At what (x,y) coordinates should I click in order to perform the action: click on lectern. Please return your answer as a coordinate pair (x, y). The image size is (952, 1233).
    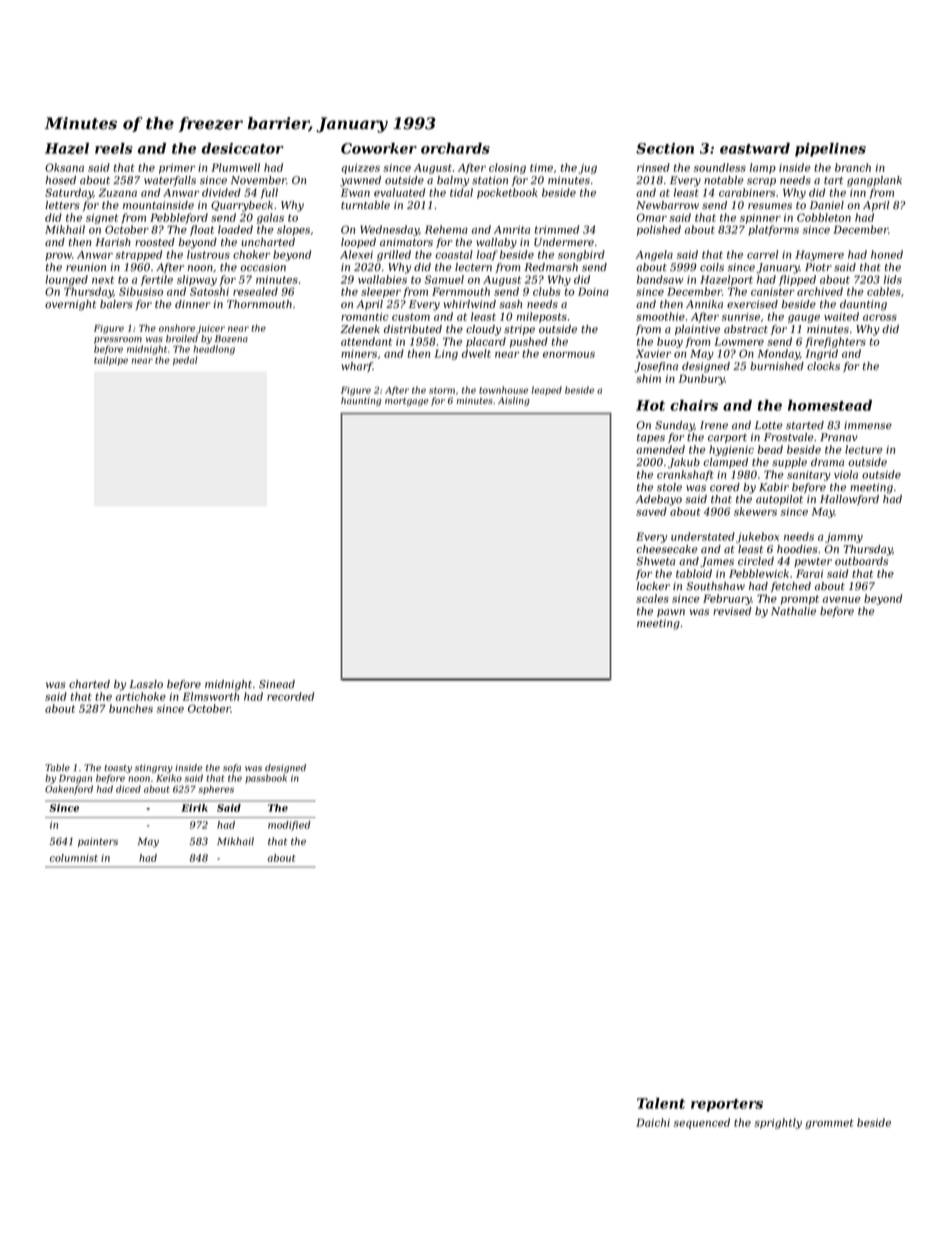
    Looking at the image, I should click on (473, 267).
